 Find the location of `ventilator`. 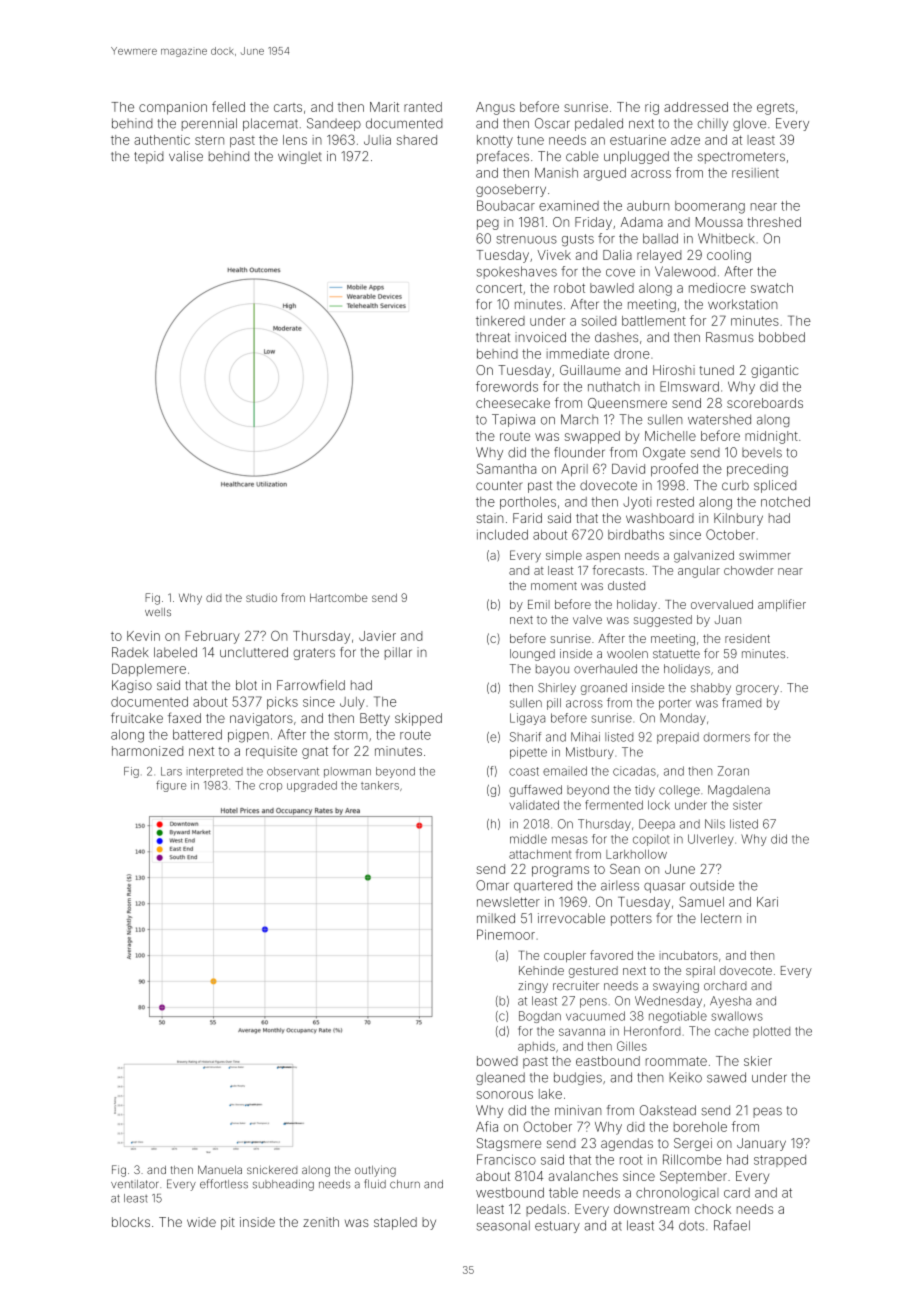

ventilator is located at coordinates (134, 1184).
